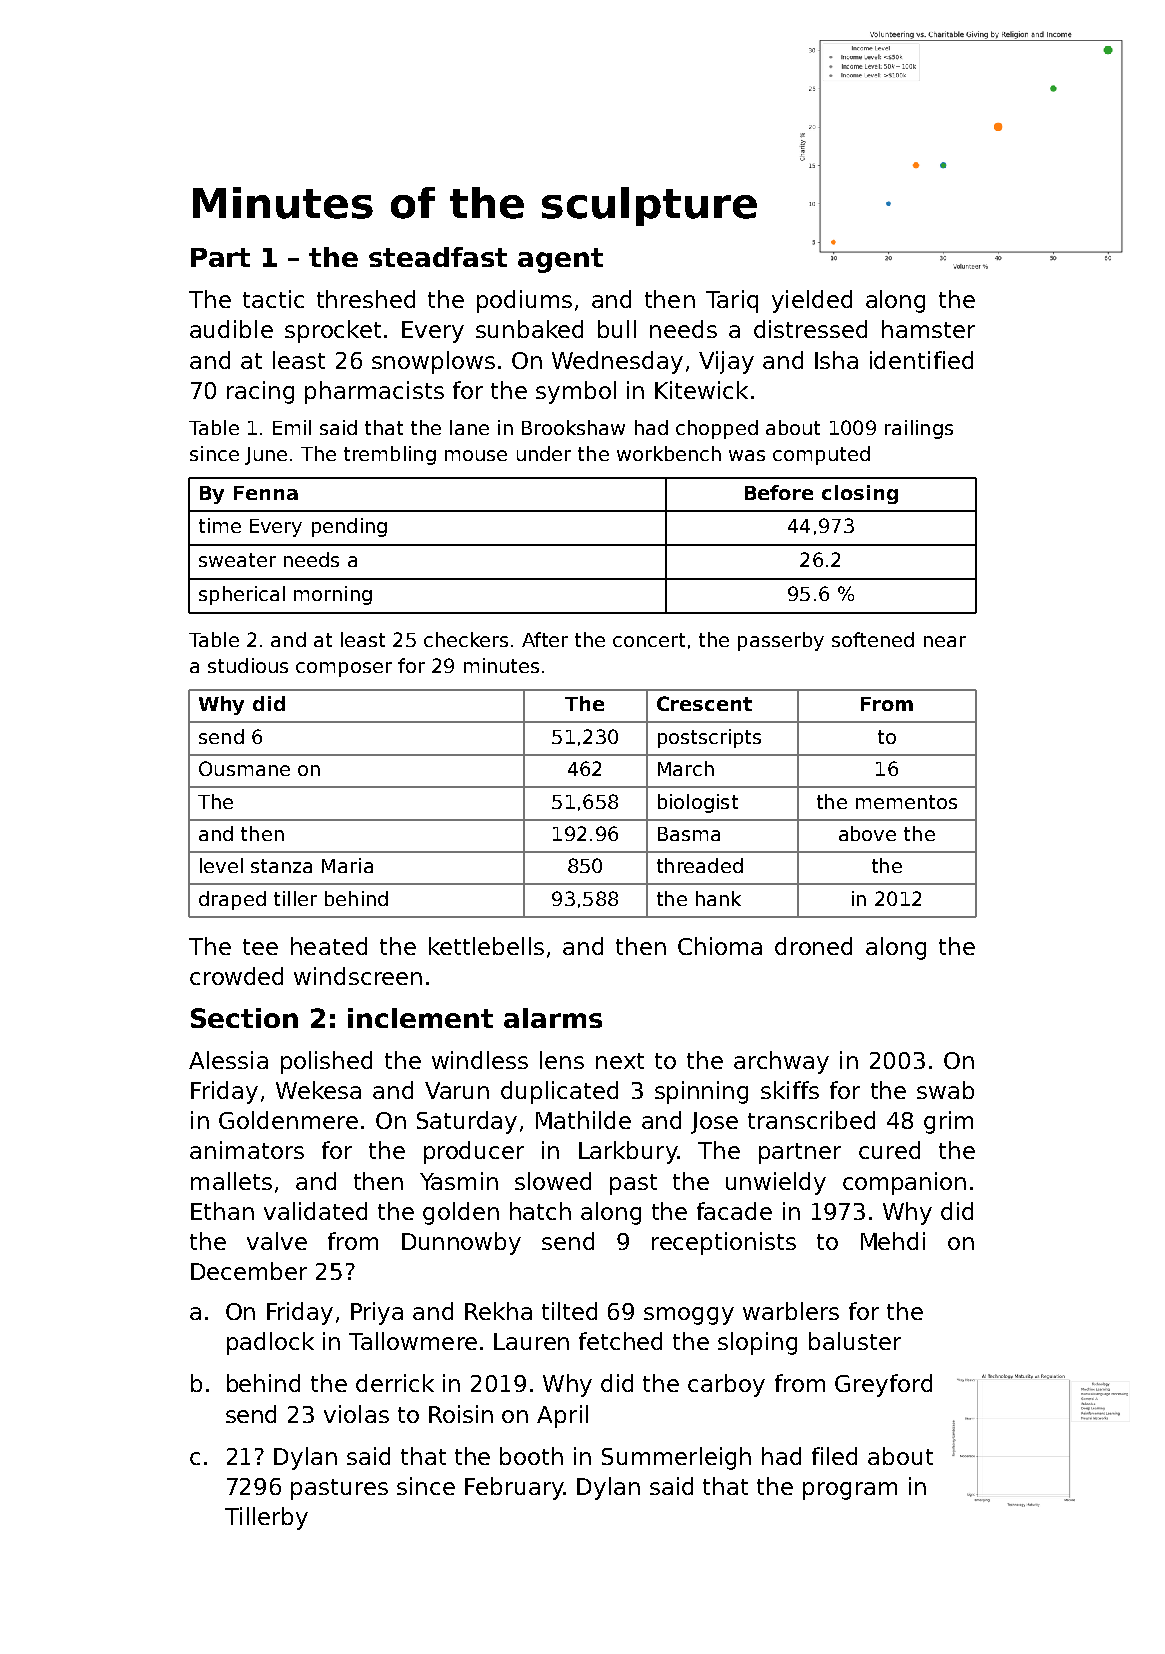  I want to click on carboy, so click(726, 1385).
